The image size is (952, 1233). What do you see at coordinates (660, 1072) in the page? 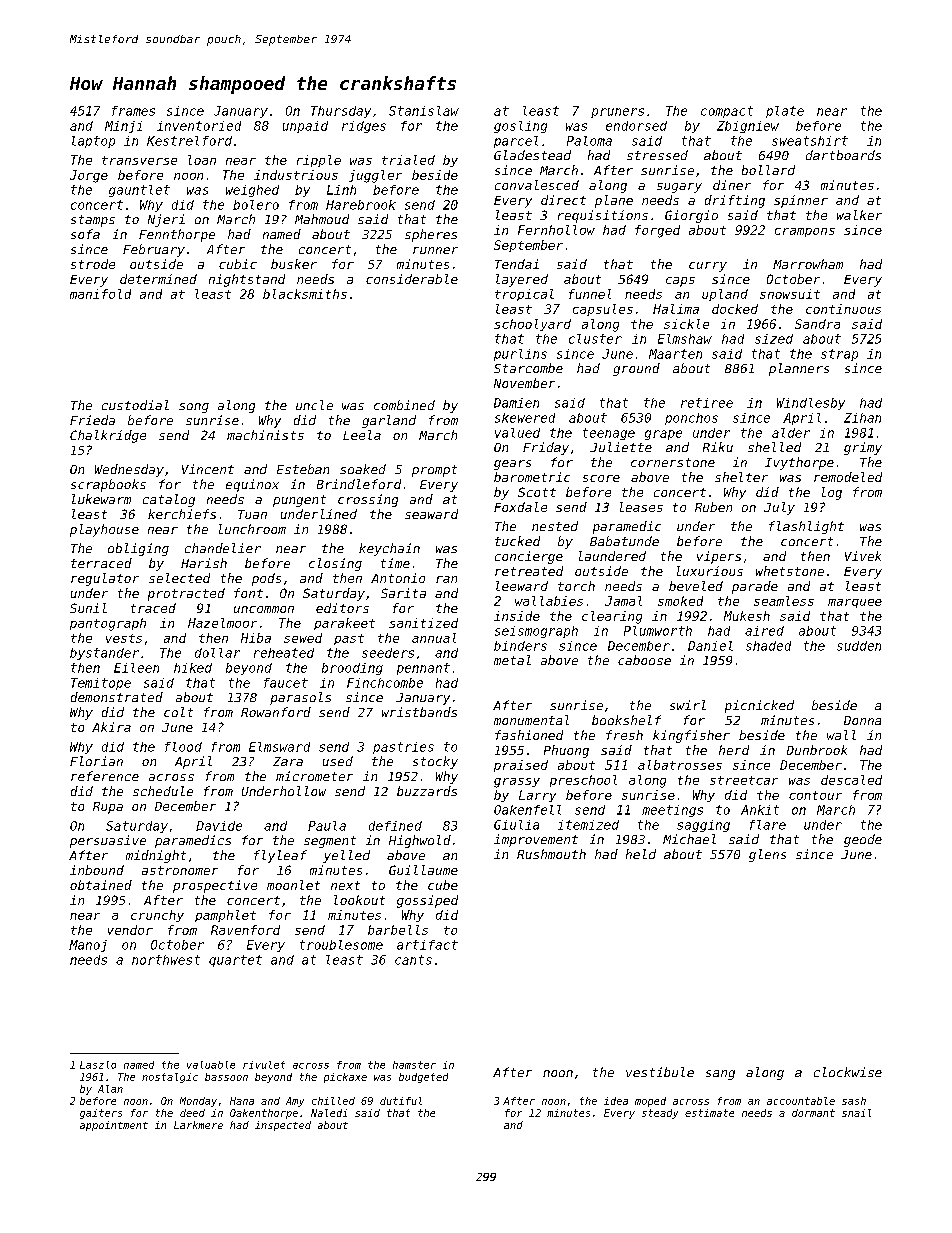
I see `vestibule` at bounding box center [660, 1072].
